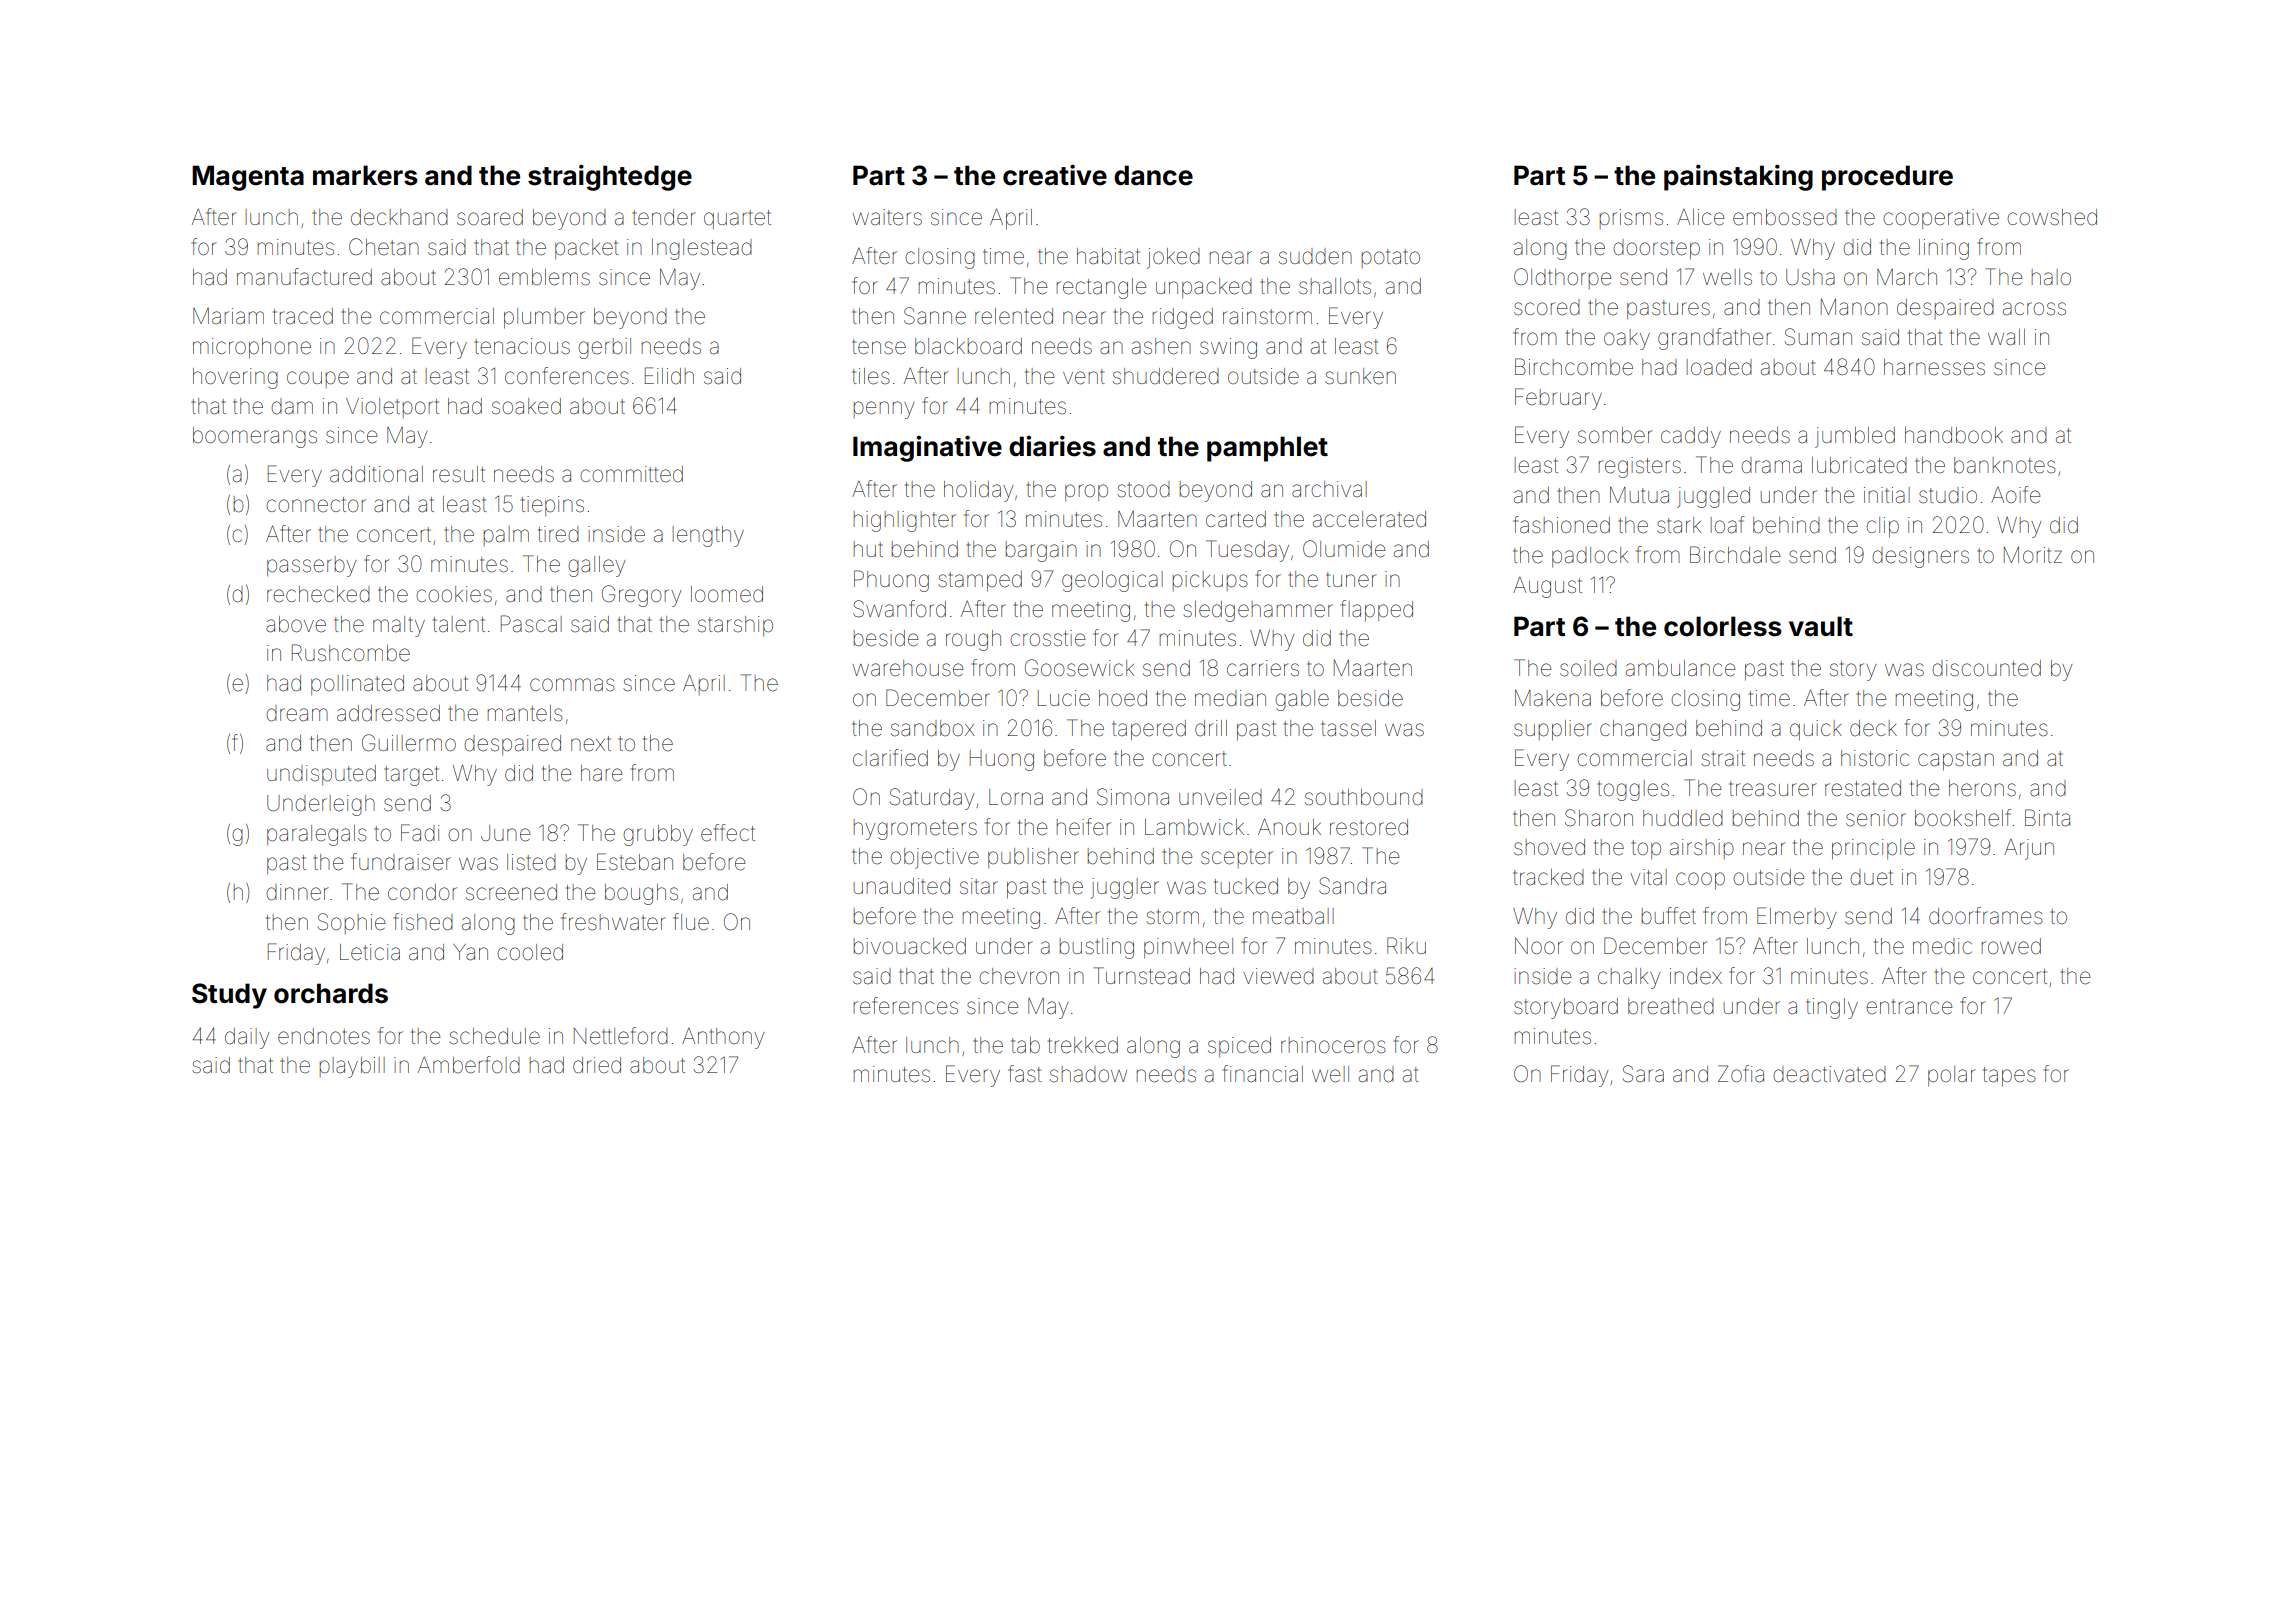 This screenshot has height=1620, width=2292. I want to click on Violetport, so click(392, 408).
